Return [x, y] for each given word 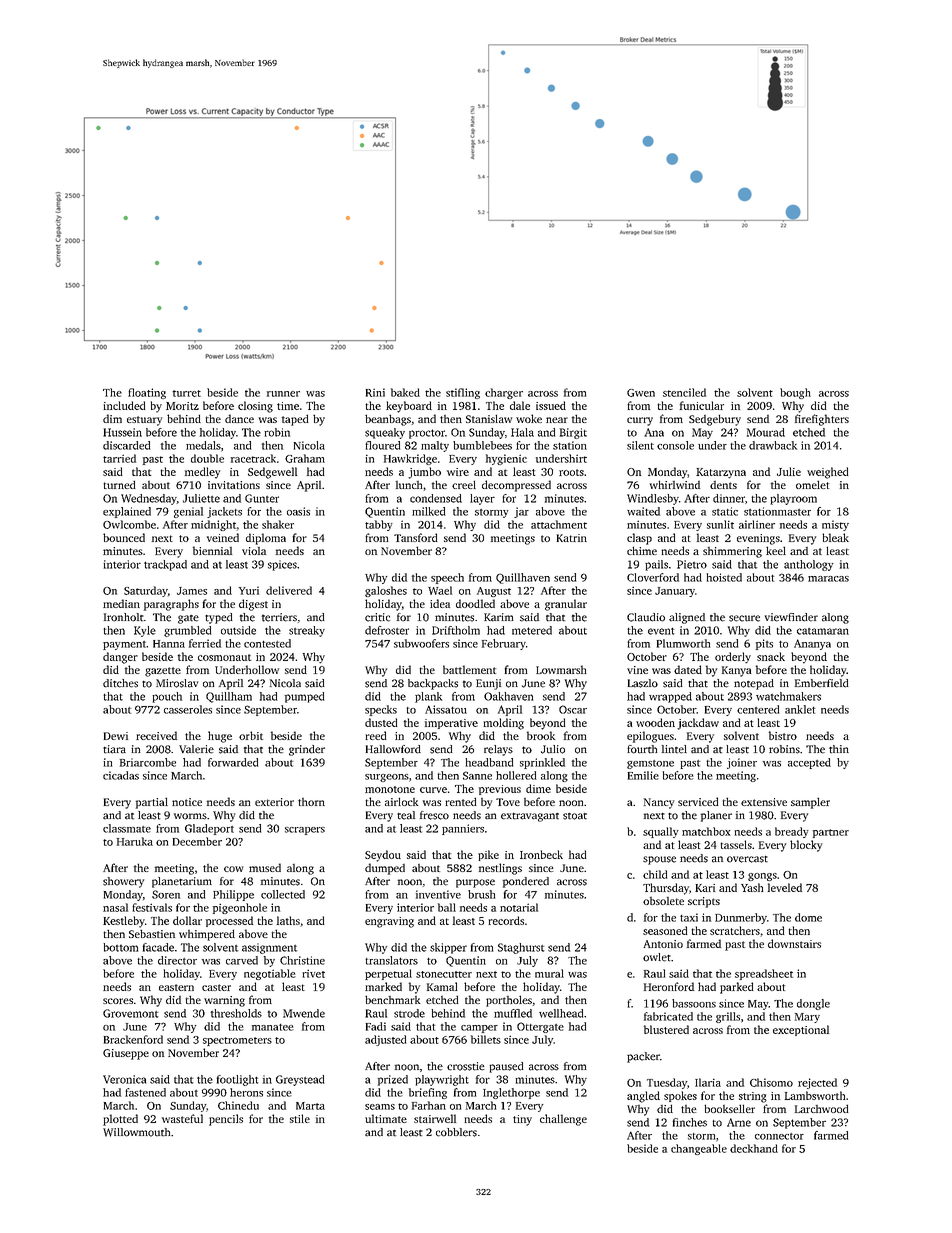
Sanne [477, 775]
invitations [234, 485]
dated [688, 669]
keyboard [409, 407]
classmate [127, 828]
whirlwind [675, 484]
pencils [226, 1120]
